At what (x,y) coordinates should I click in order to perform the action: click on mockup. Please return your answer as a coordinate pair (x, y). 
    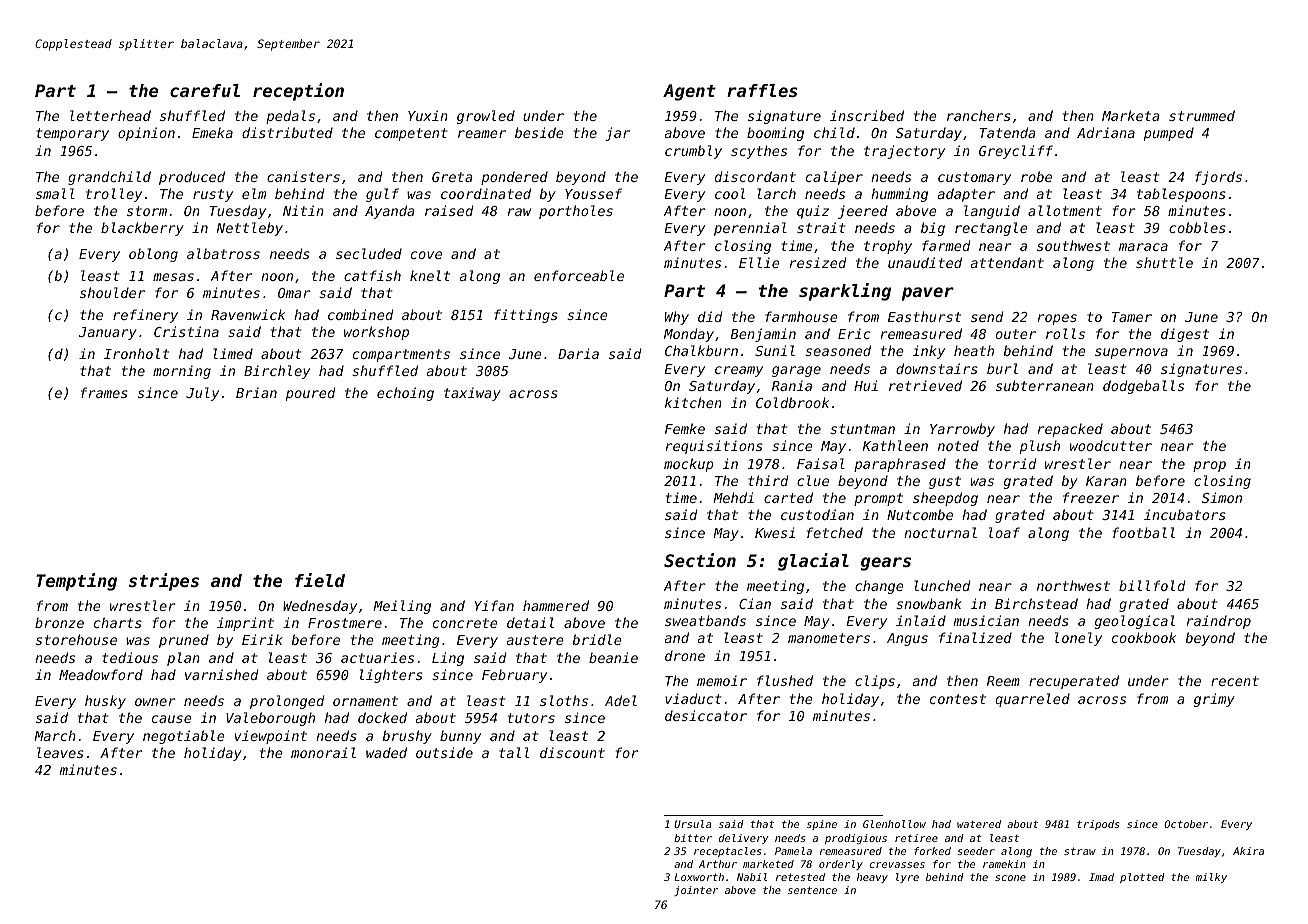
    Looking at the image, I should click on (689, 465).
